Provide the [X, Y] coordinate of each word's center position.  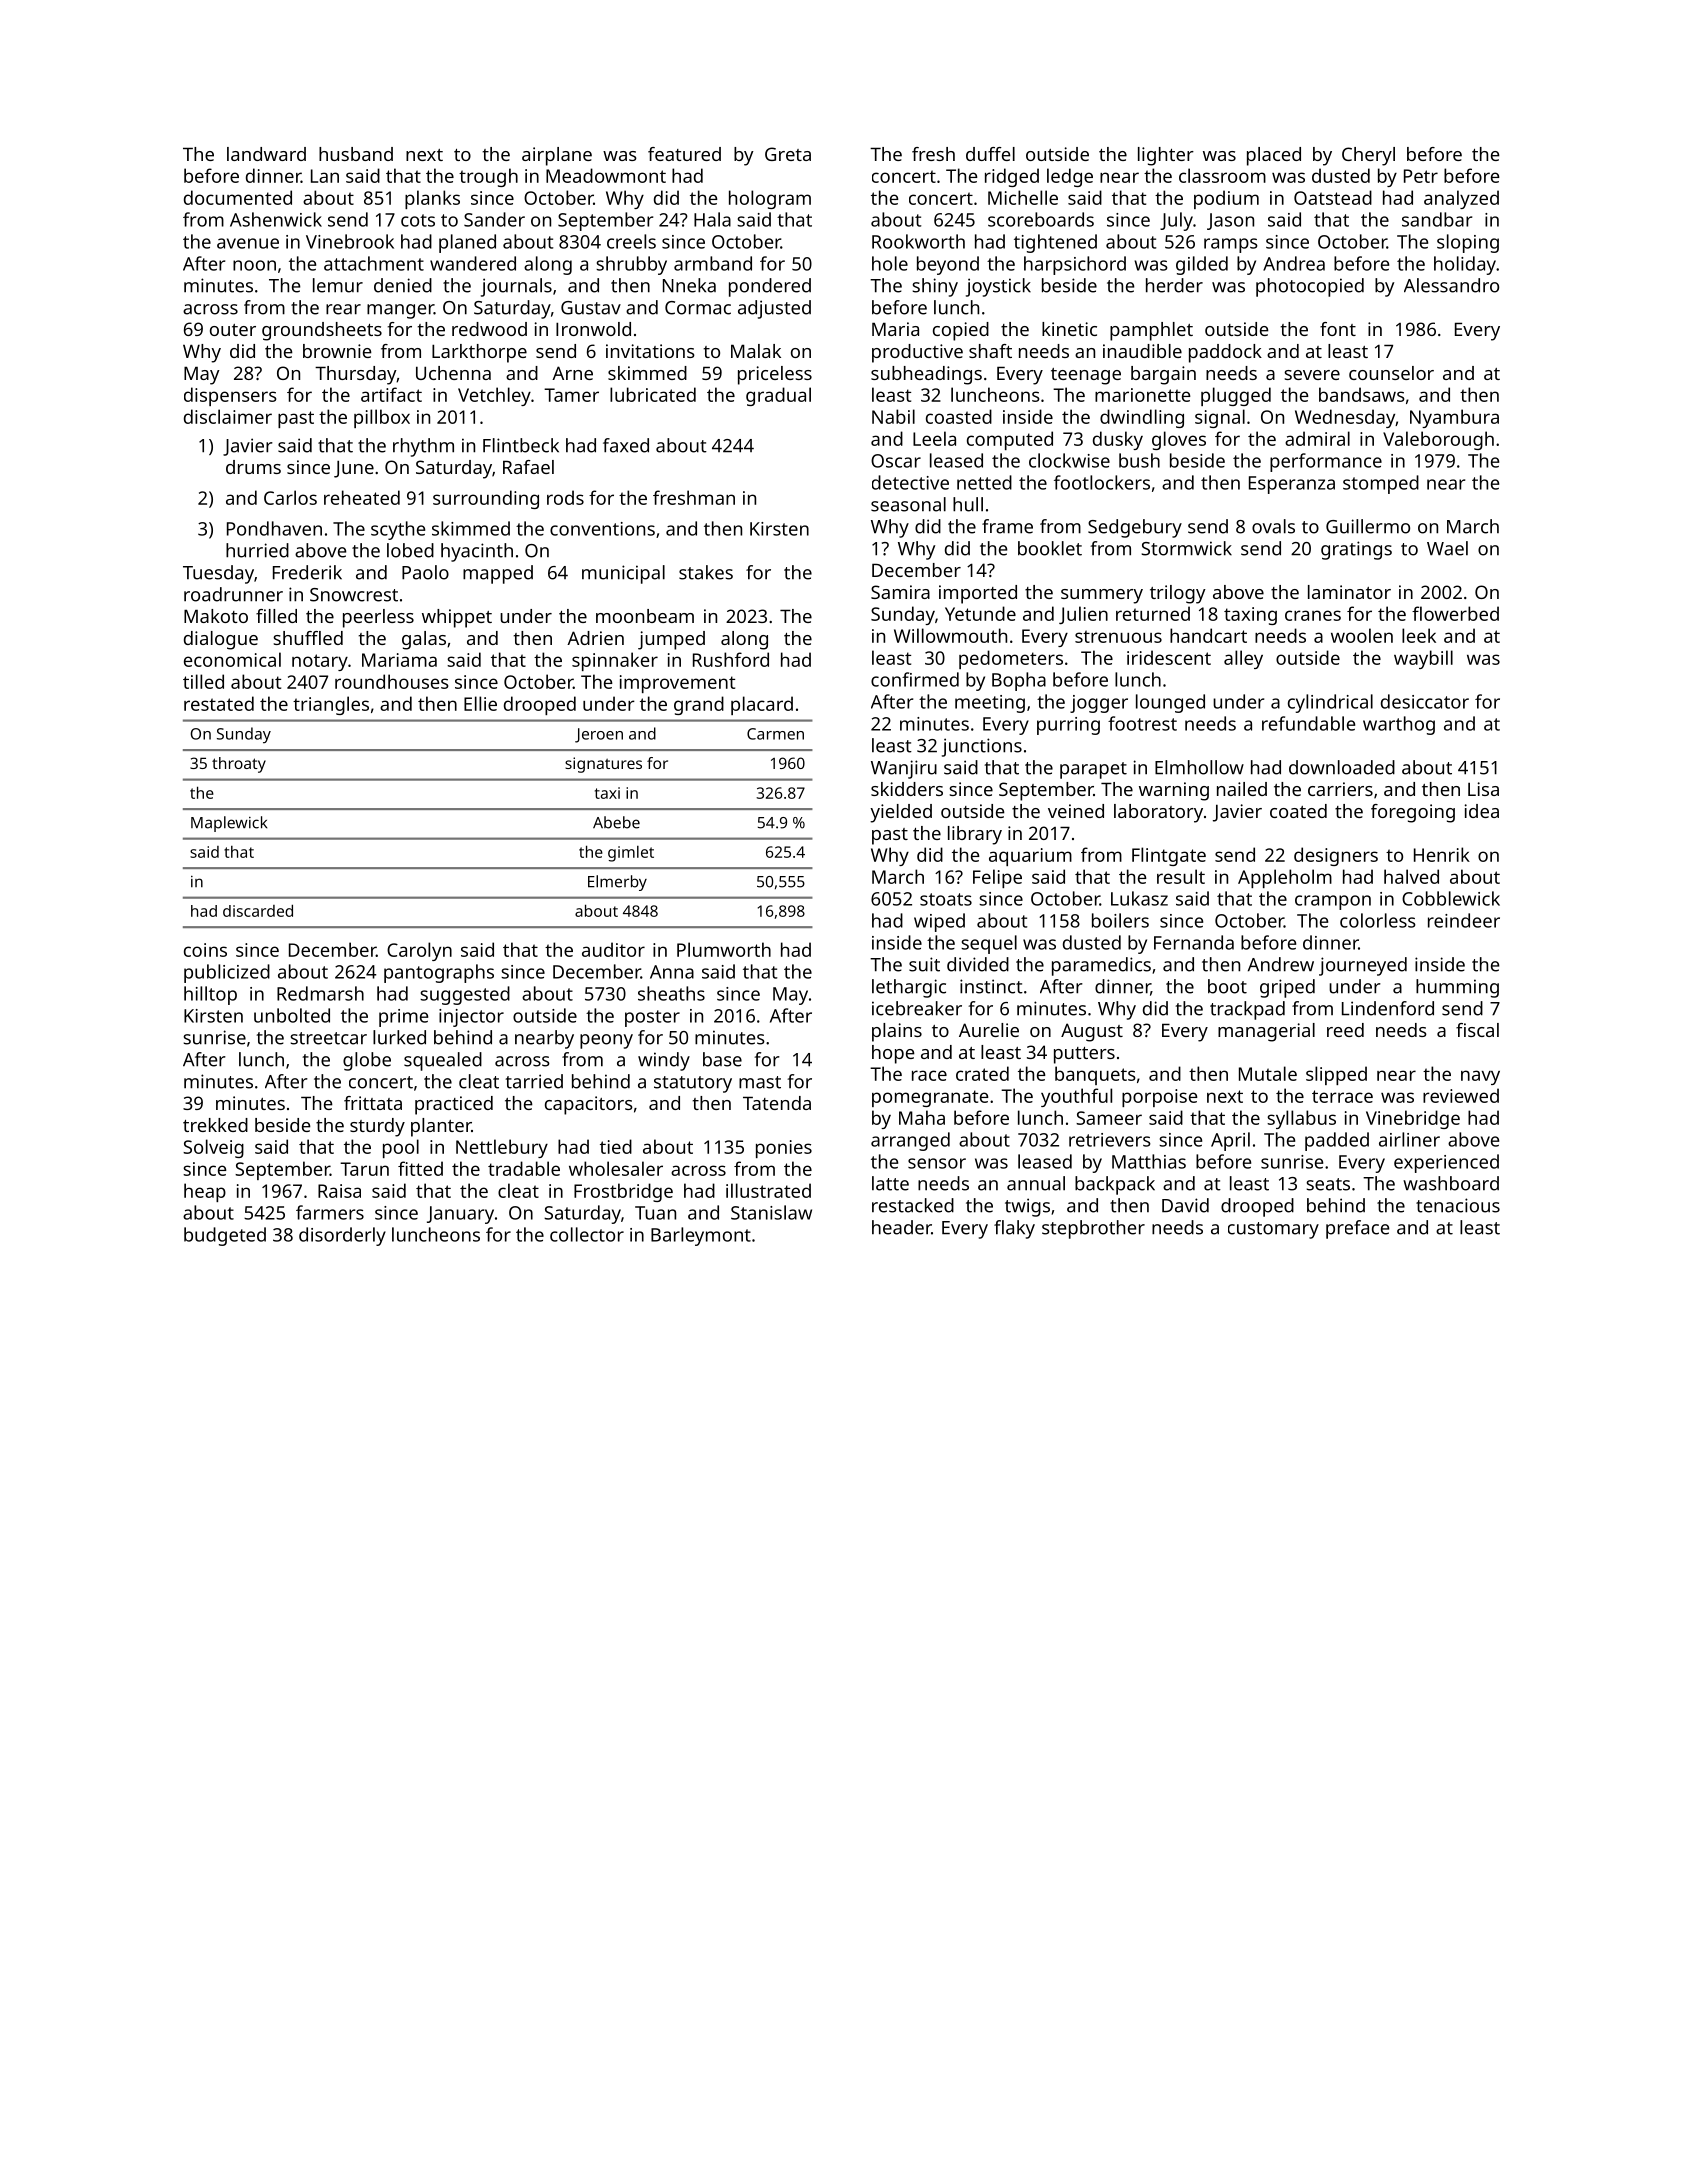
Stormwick [1186, 548]
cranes [1313, 615]
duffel [990, 154]
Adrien [595, 638]
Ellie [480, 703]
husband [356, 154]
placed [1274, 156]
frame [1007, 526]
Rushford [731, 659]
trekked [215, 1125]
